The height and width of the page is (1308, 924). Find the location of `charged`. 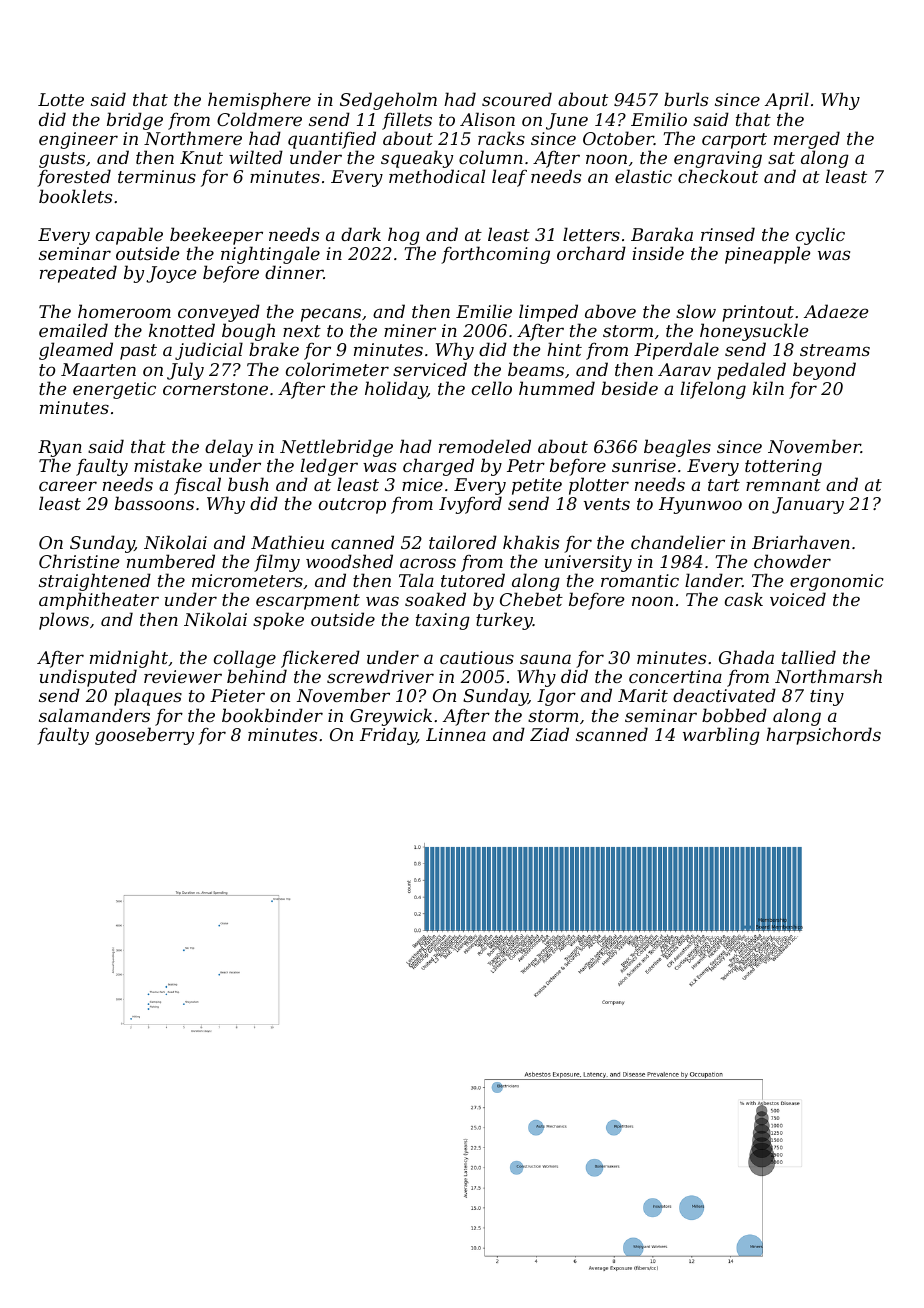

charged is located at coordinates (438, 467).
